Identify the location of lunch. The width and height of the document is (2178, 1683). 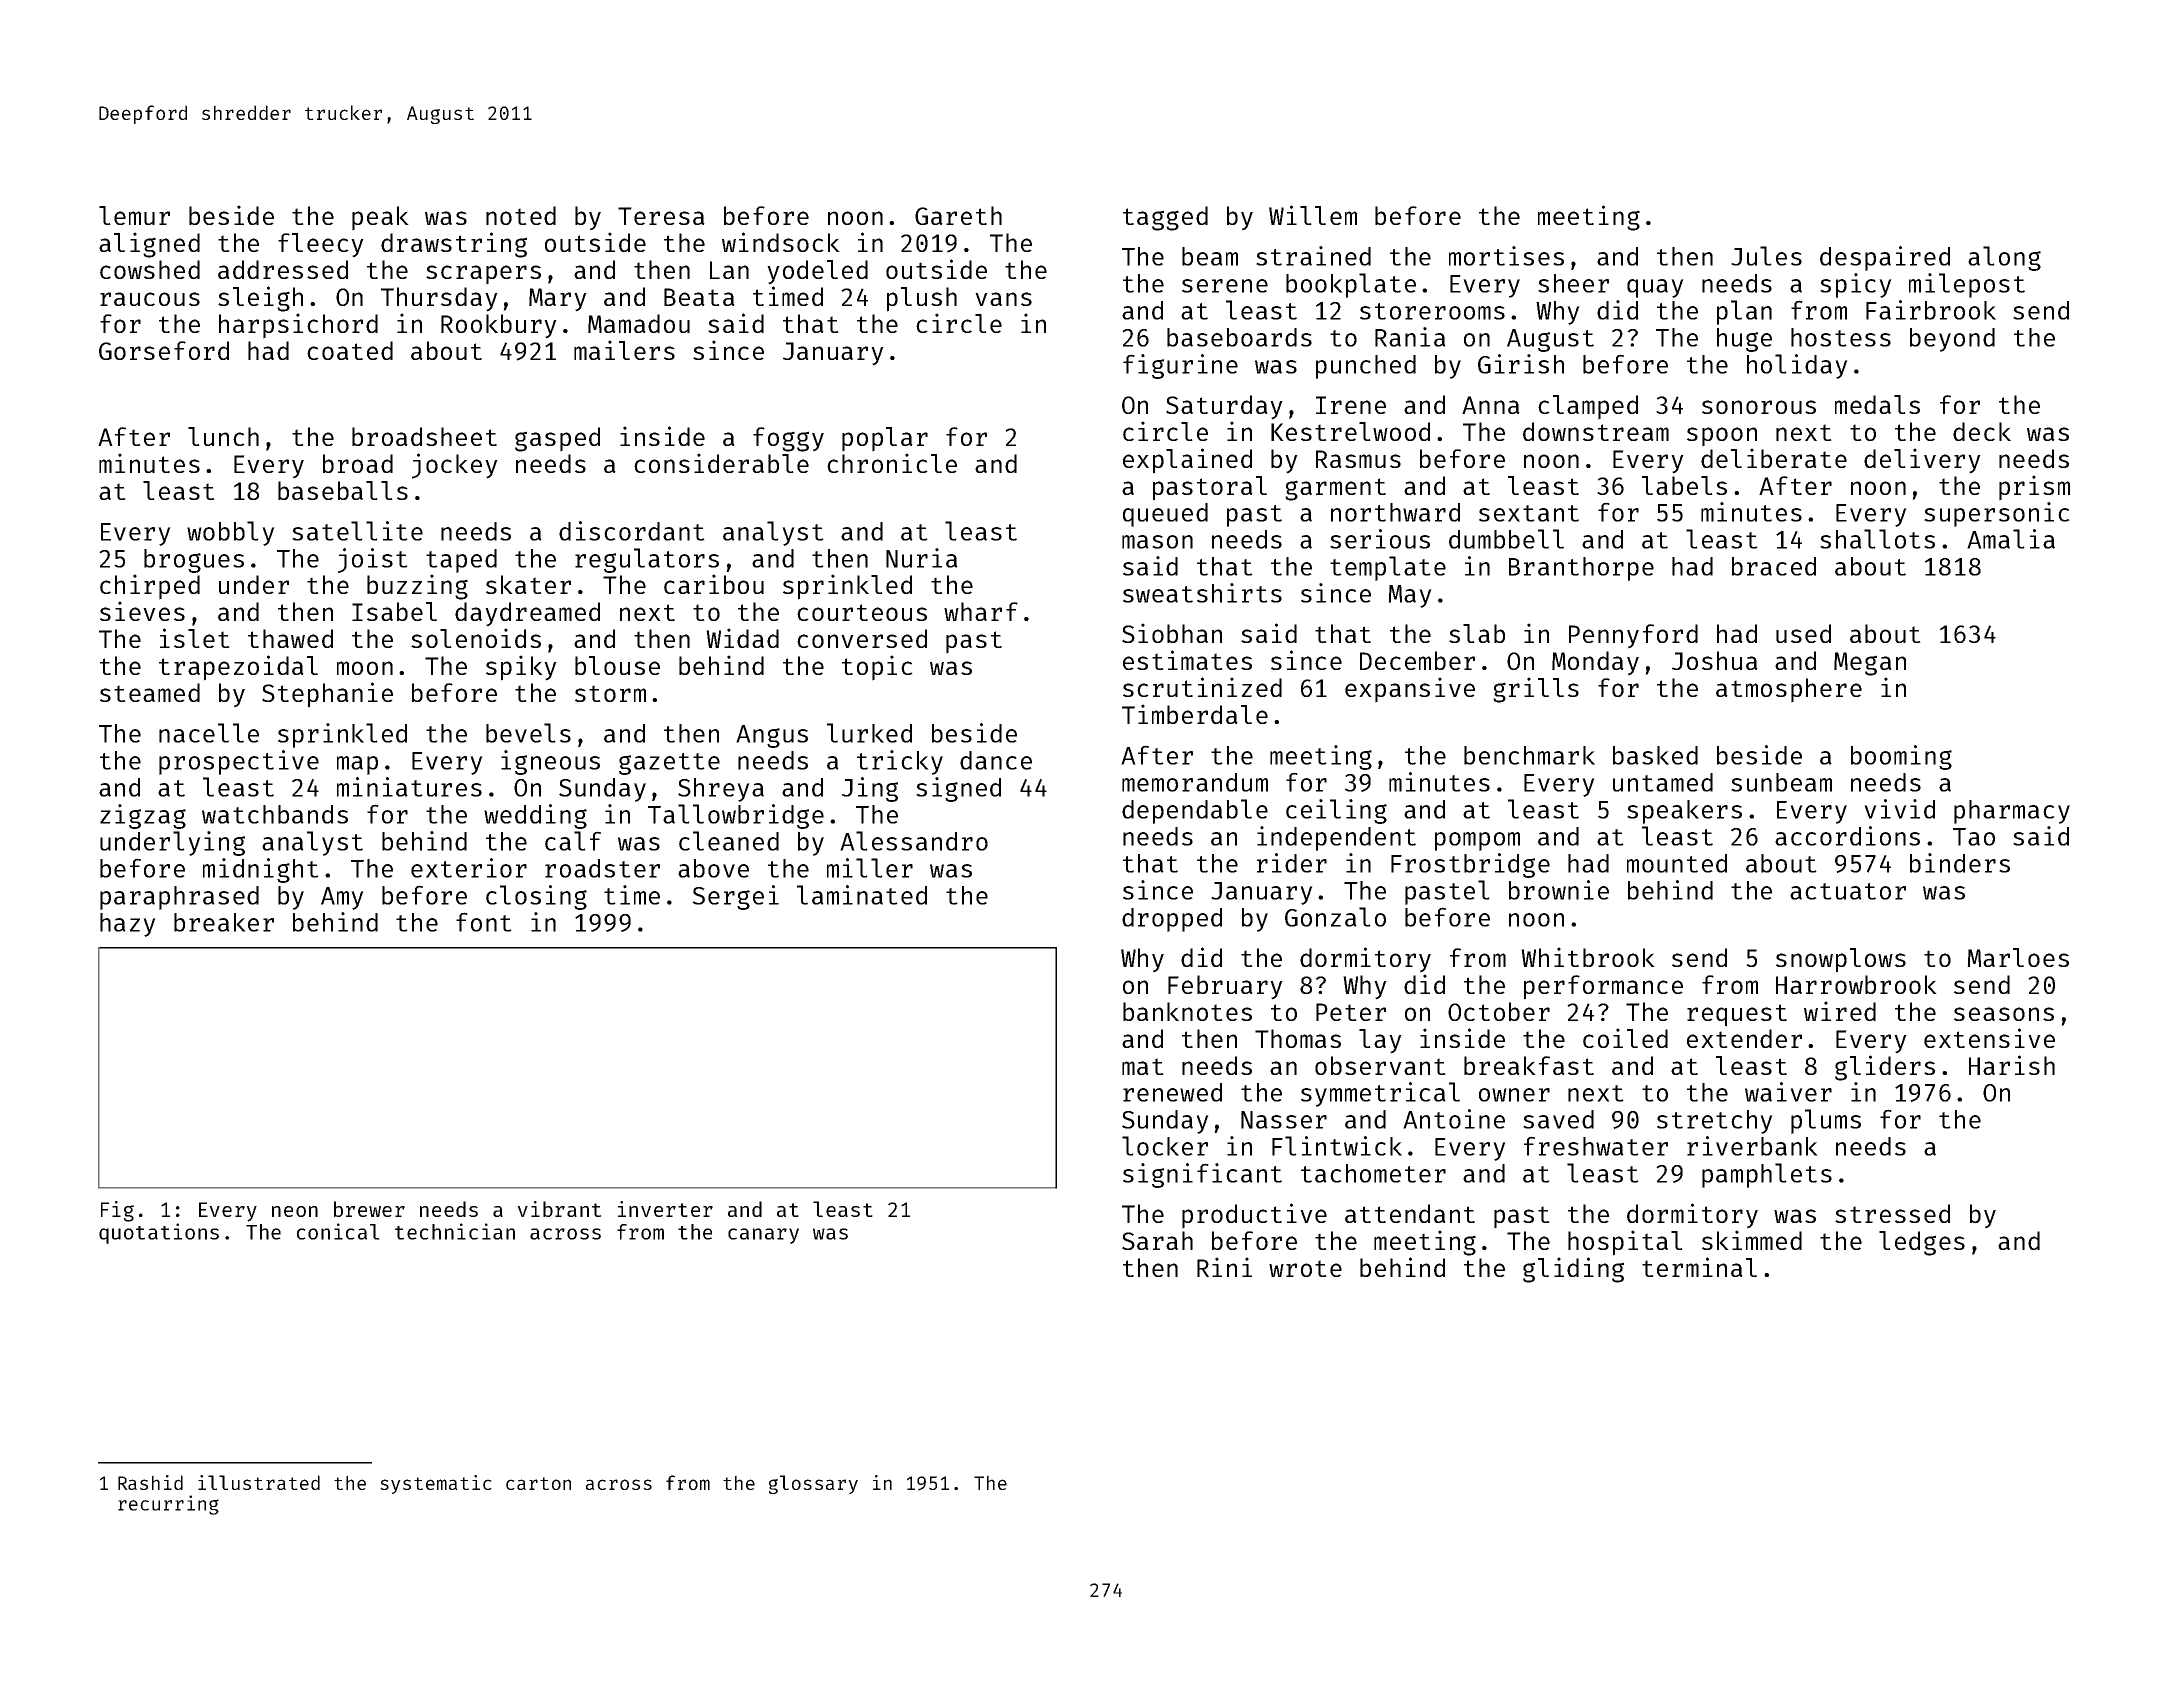
(223, 436).
